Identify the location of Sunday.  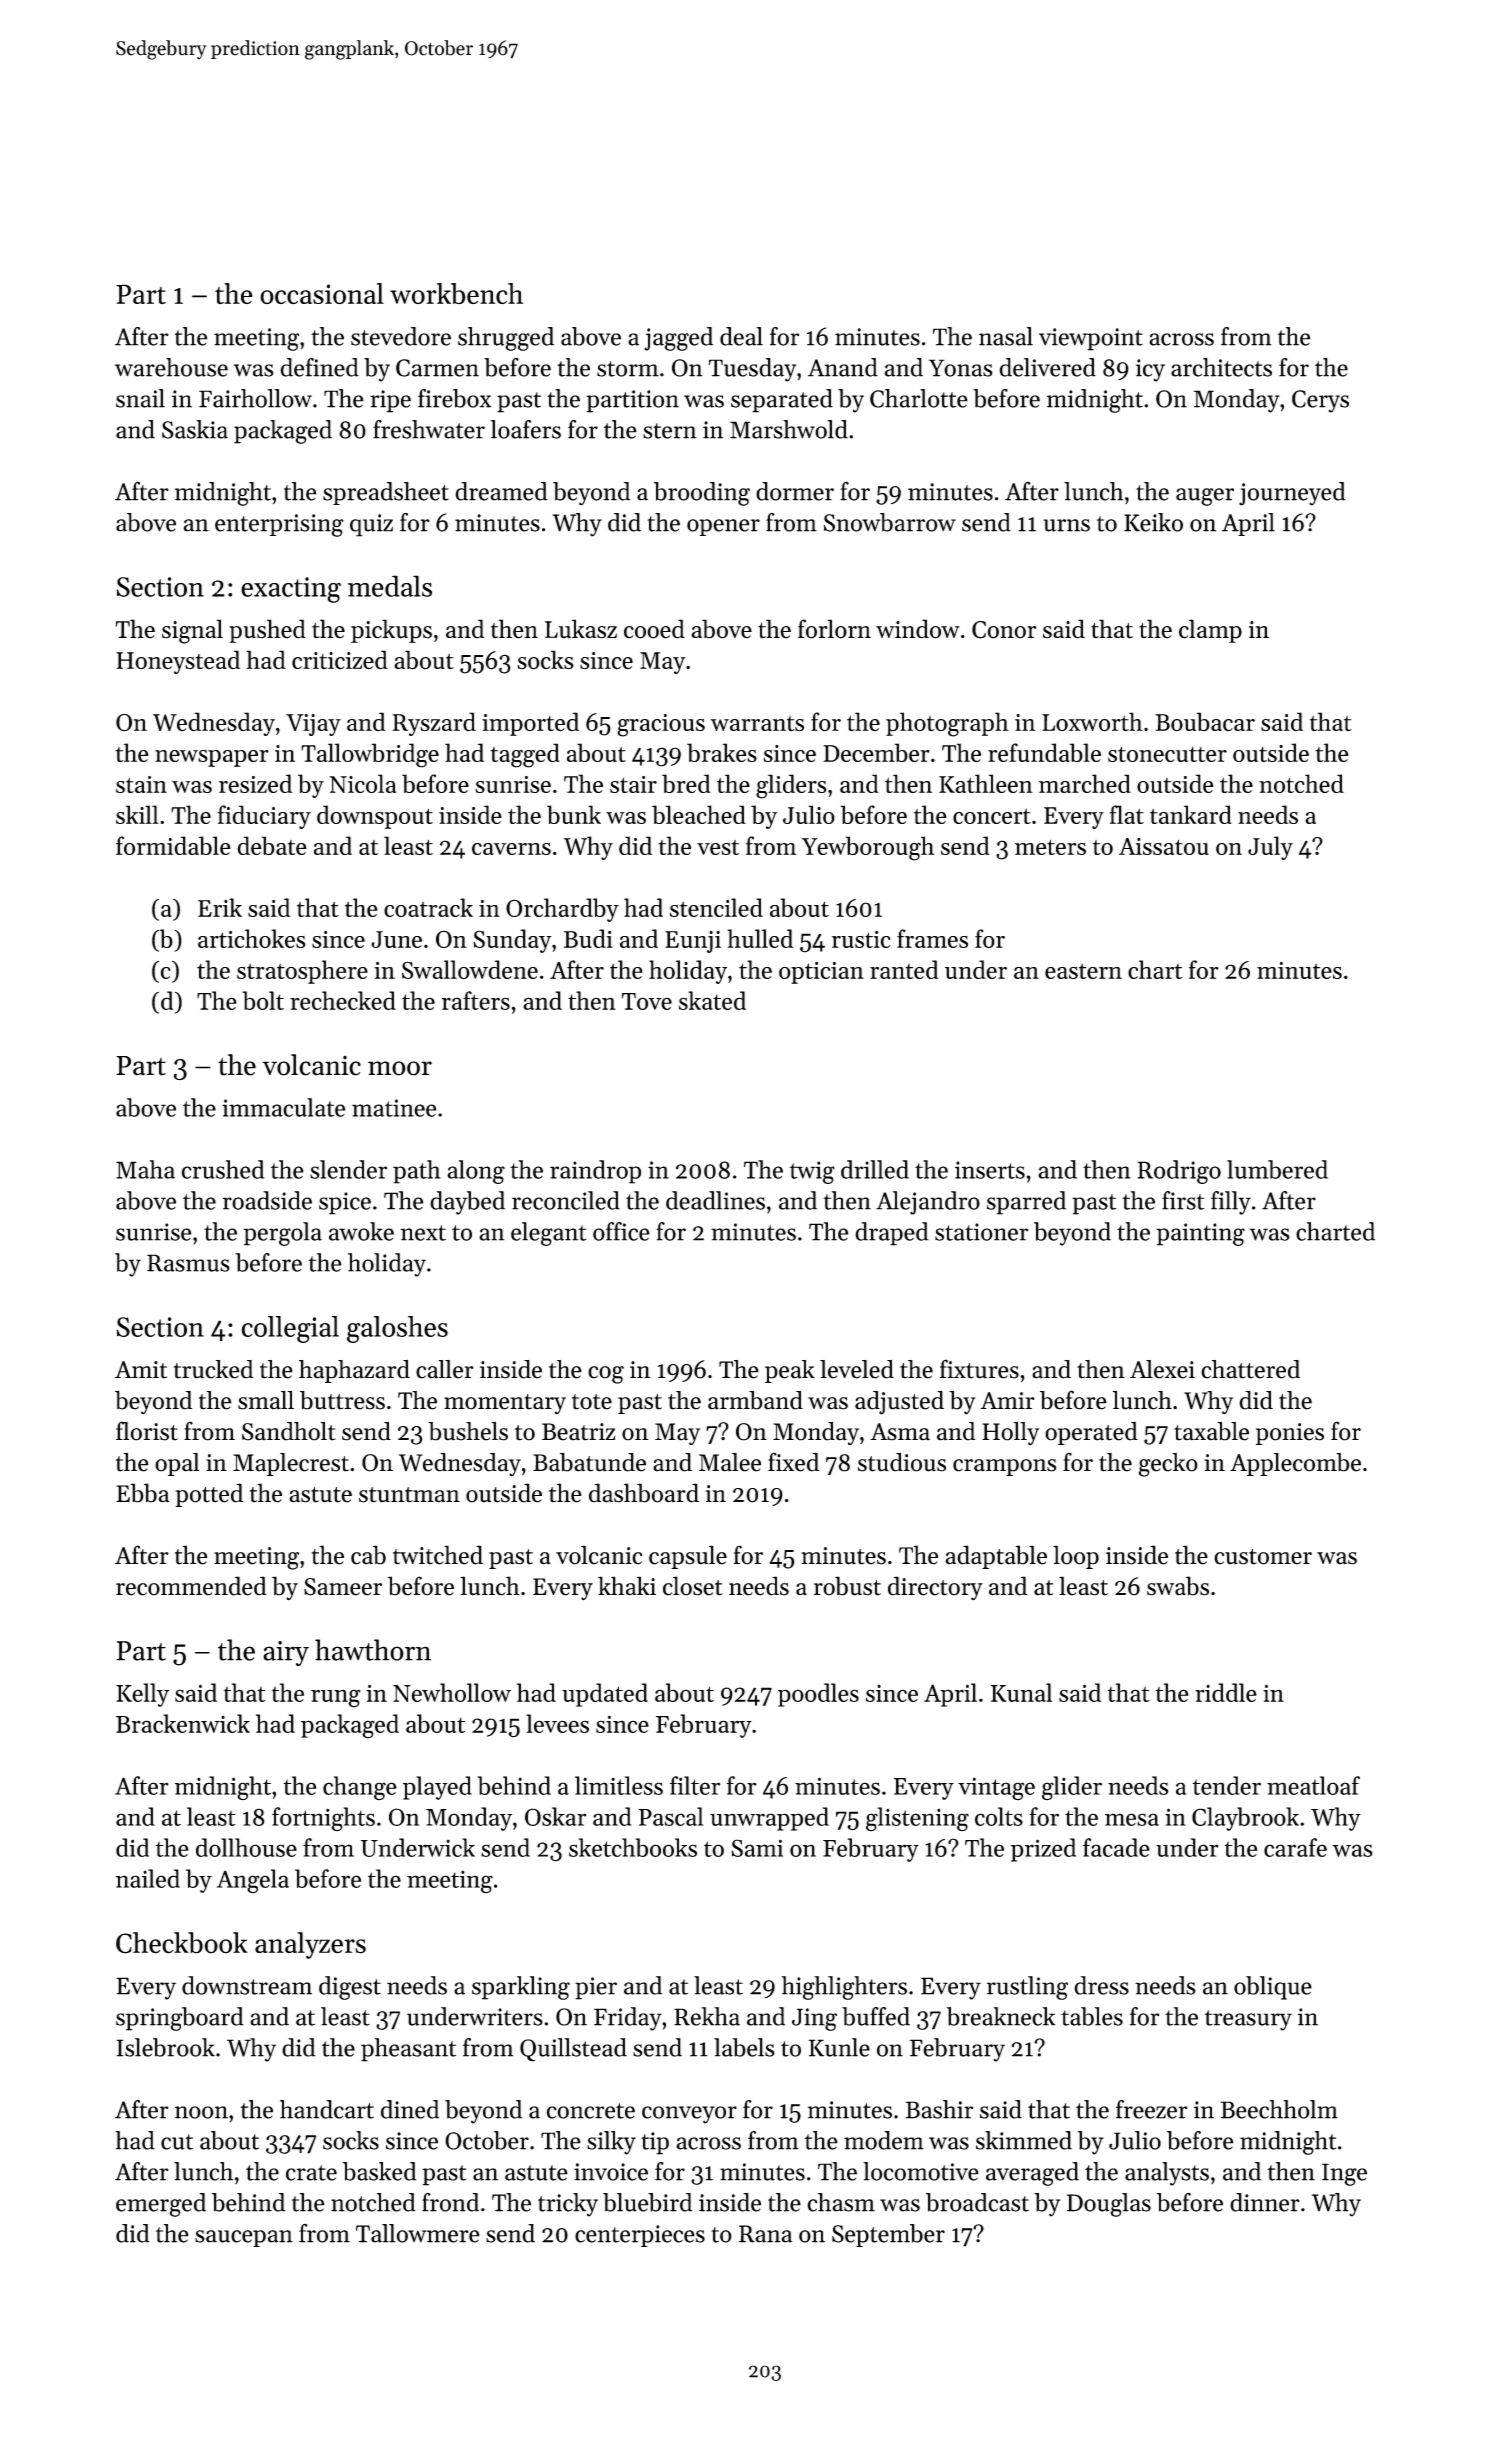
(512, 941).
